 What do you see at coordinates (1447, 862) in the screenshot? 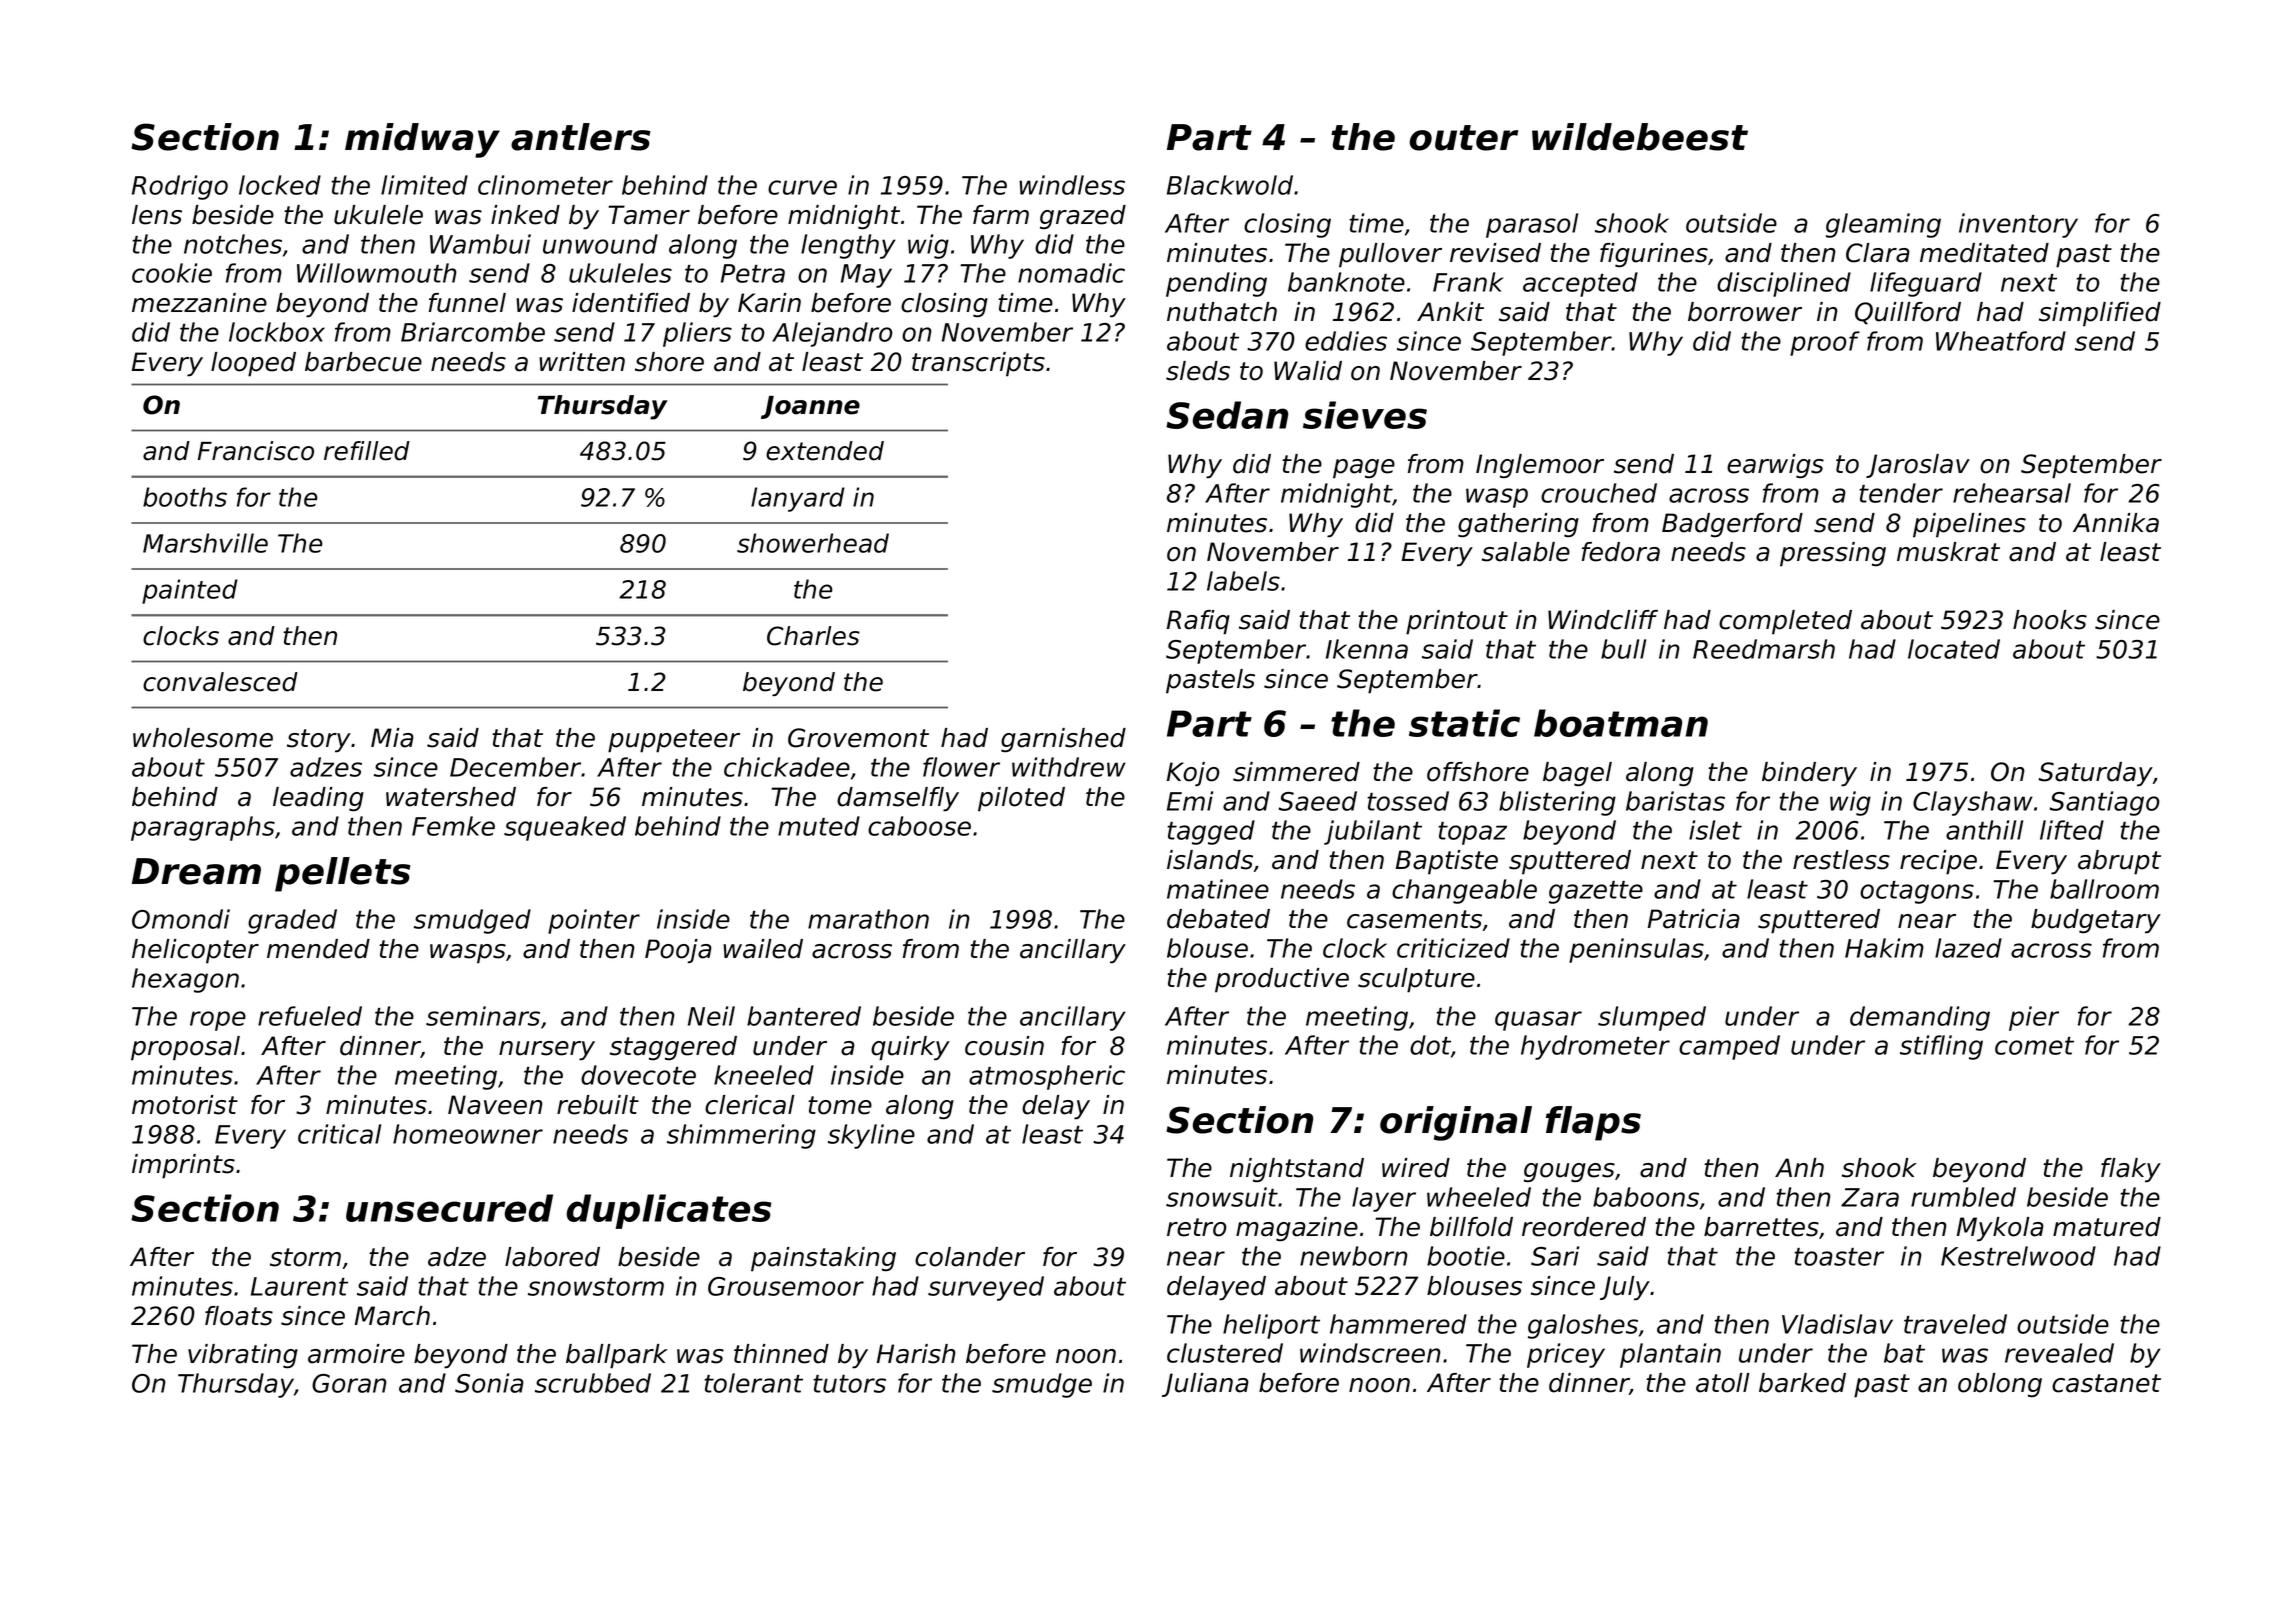
I see `Baptiste` at bounding box center [1447, 862].
